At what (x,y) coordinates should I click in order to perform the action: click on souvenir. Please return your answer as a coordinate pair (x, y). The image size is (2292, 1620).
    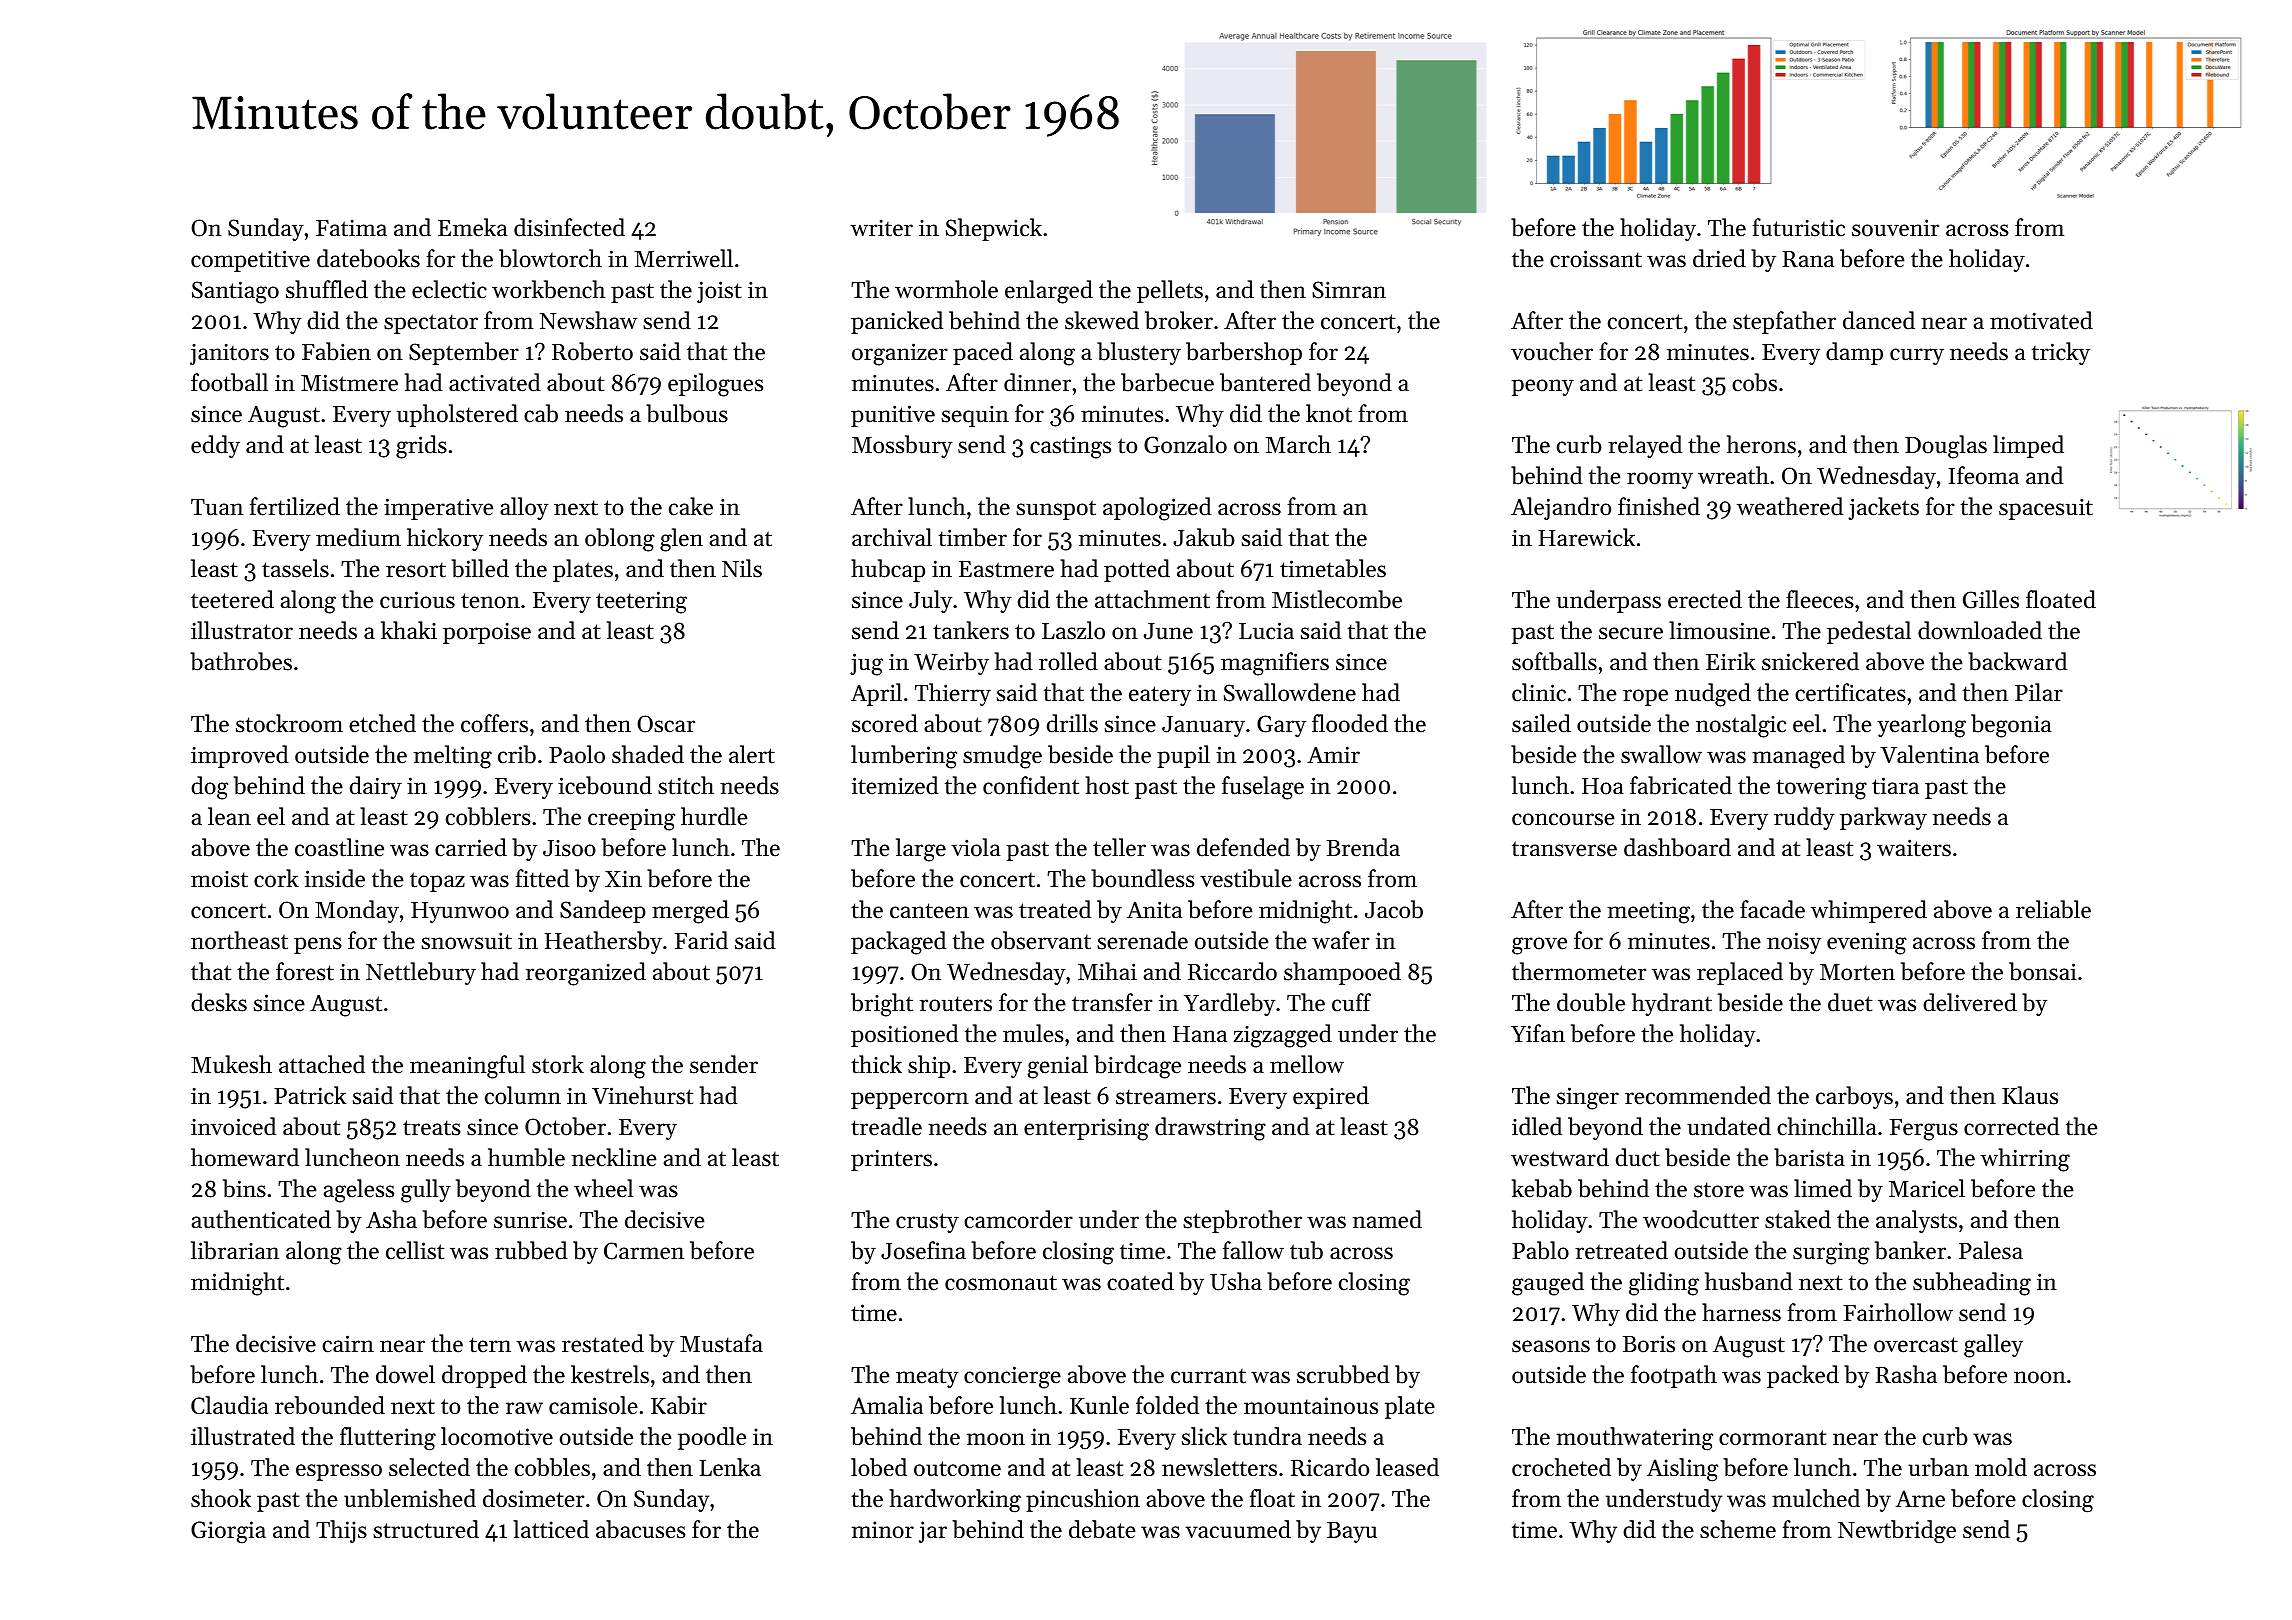
    Looking at the image, I should click on (1895, 228).
